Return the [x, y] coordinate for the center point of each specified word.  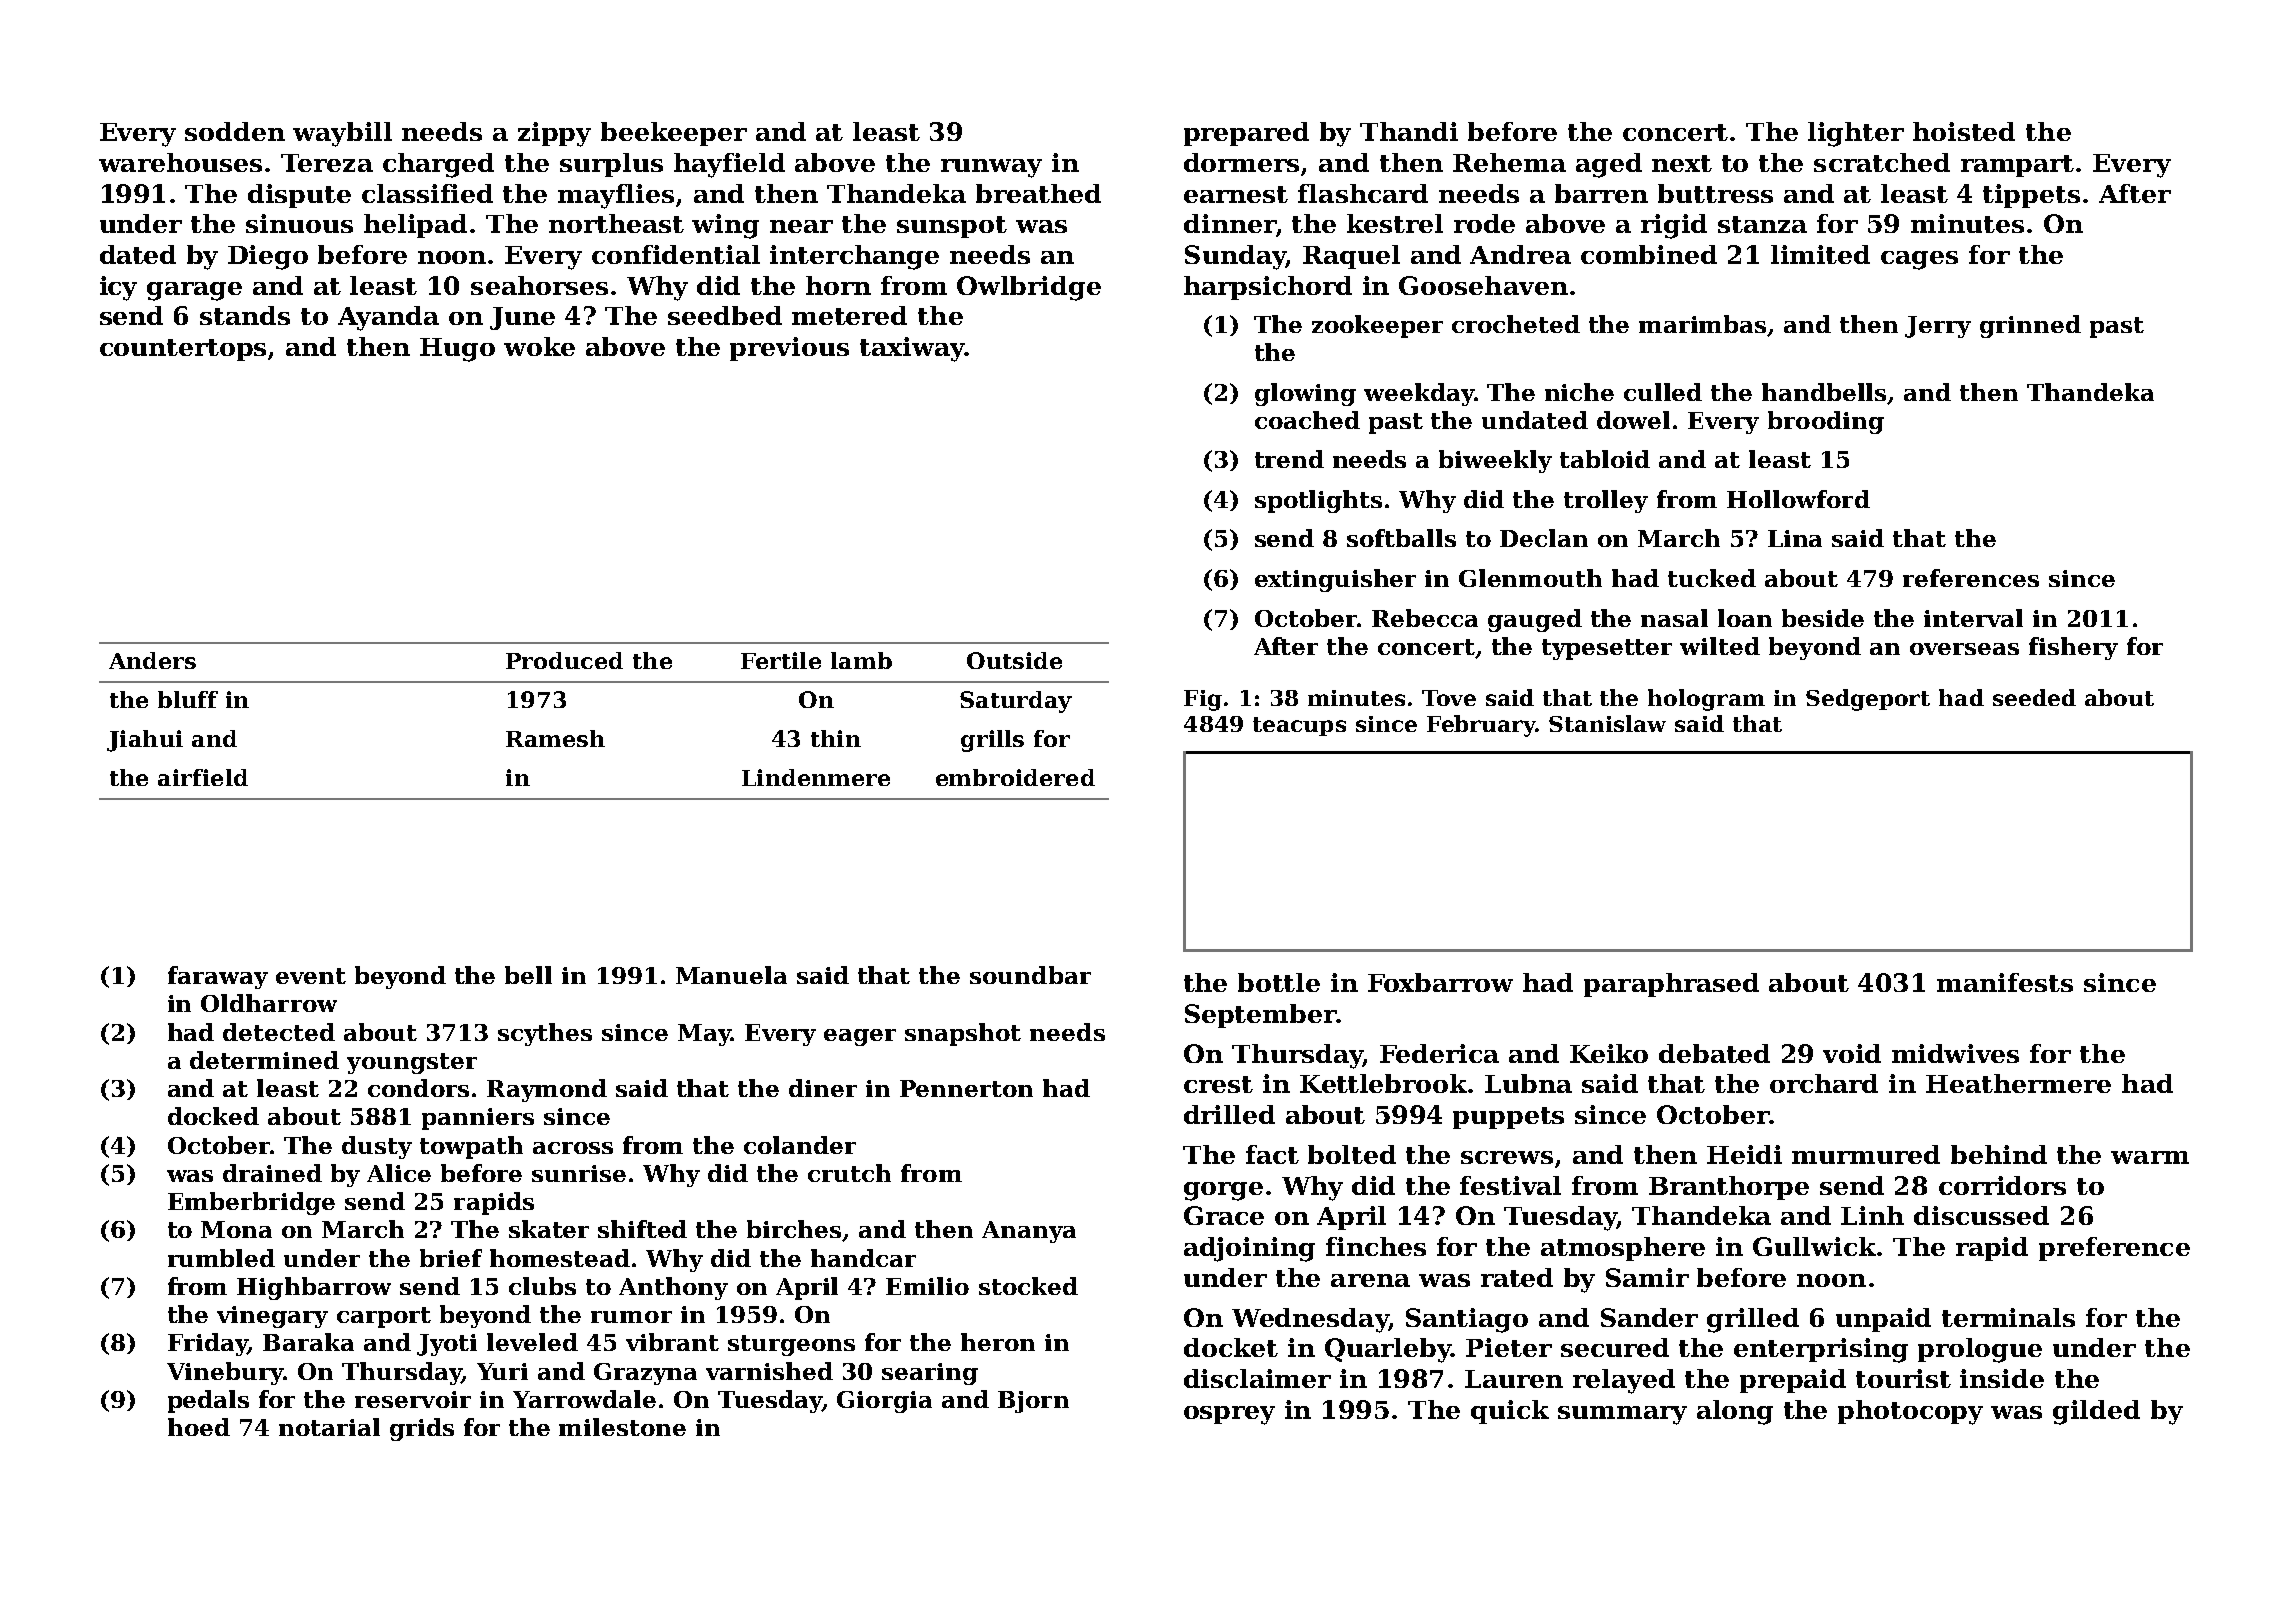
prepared [1246, 134]
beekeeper [674, 134]
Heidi [1744, 1154]
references [1971, 578]
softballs [1401, 538]
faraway [218, 977]
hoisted [1964, 131]
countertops [183, 350]
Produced [564, 660]
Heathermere [2018, 1083]
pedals [208, 1401]
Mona [236, 1229]
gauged [1535, 620]
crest [1218, 1084]
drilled [1229, 1114]
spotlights [1318, 501]
